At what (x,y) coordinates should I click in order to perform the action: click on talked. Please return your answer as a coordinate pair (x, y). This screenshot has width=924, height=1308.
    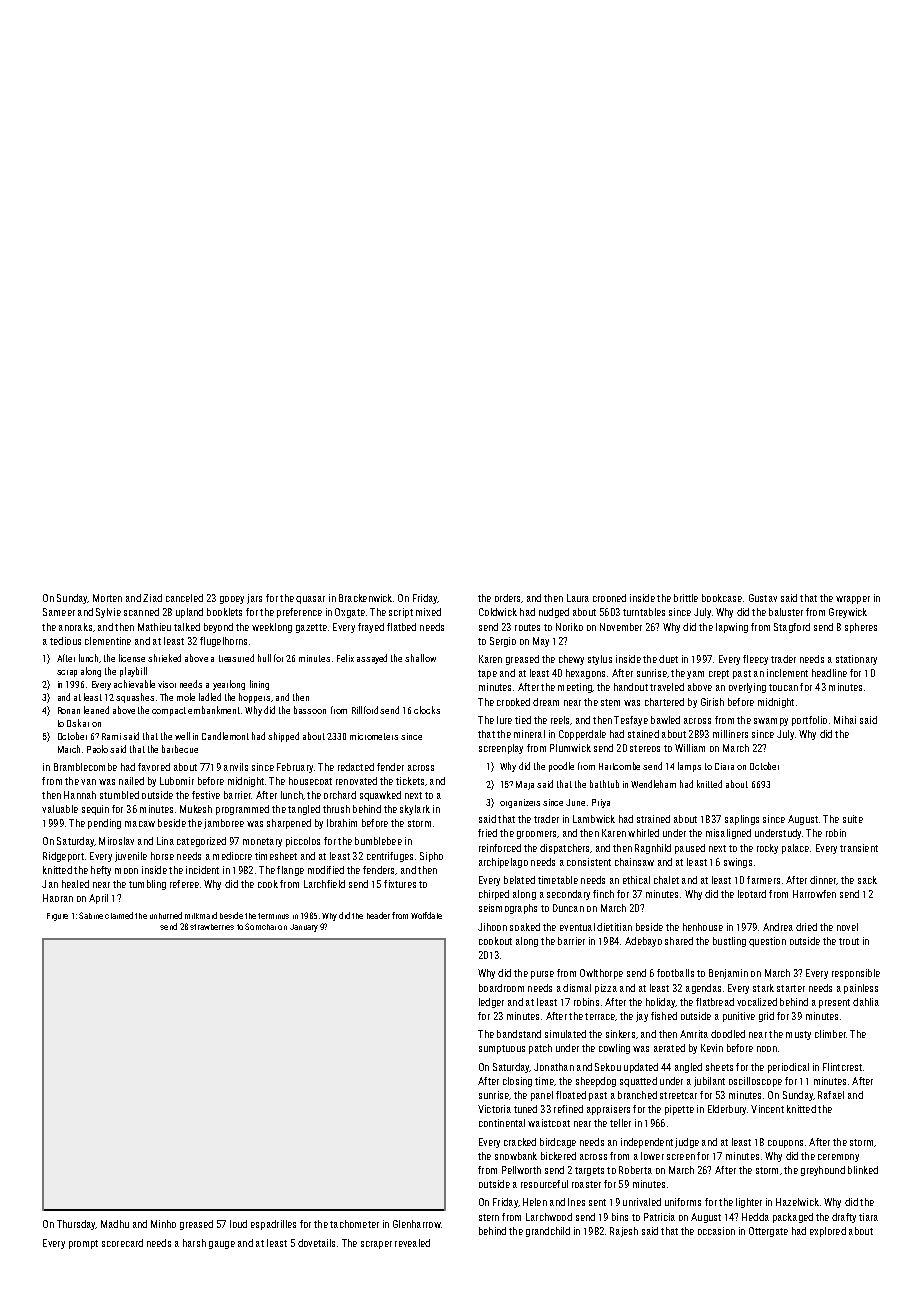
    Looking at the image, I should click on (187, 627).
